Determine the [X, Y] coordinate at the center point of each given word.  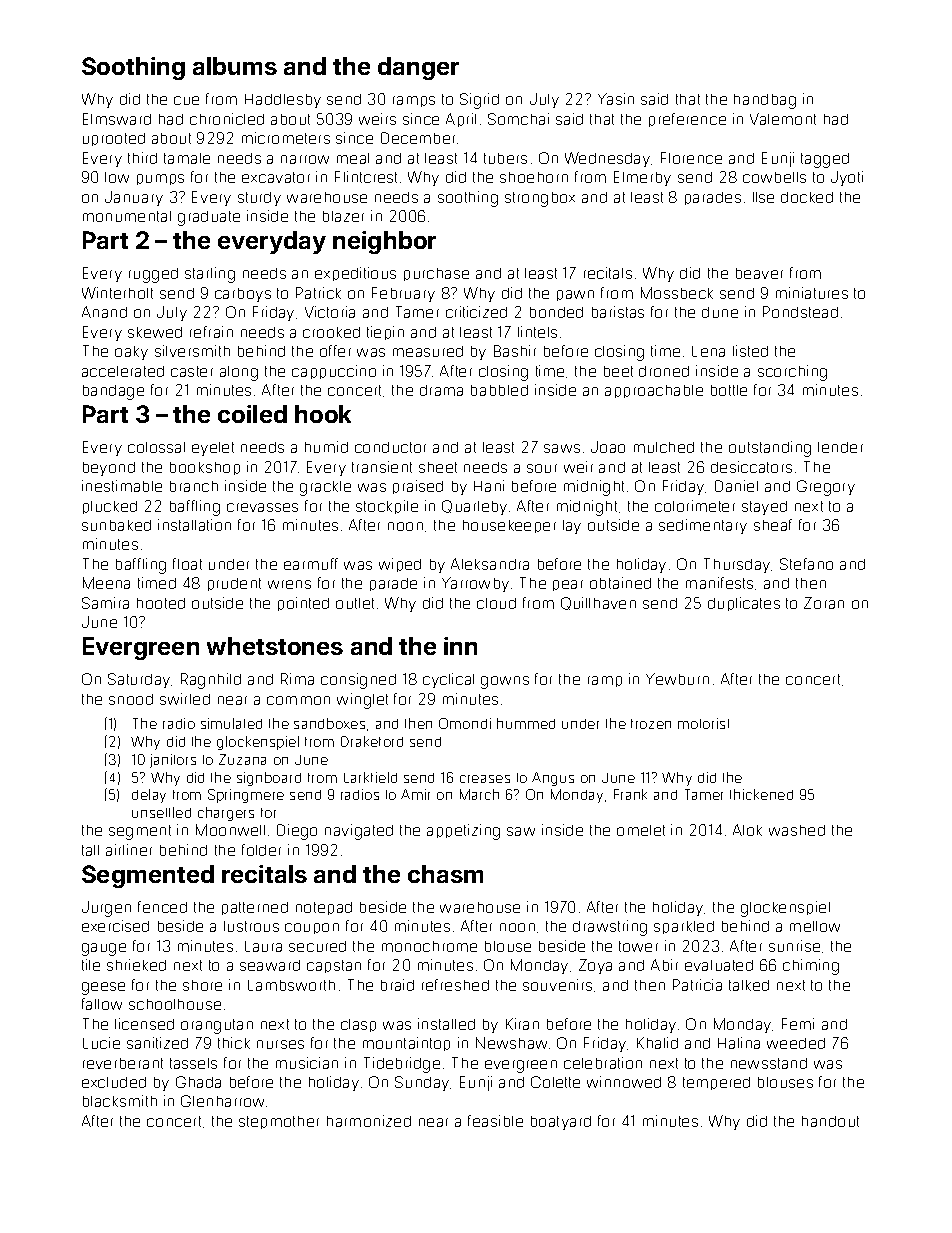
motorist [703, 723]
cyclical [448, 680]
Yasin [616, 99]
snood [131, 699]
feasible [495, 1121]
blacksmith [120, 1101]
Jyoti [847, 178]
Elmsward [117, 119]
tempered [716, 1083]
